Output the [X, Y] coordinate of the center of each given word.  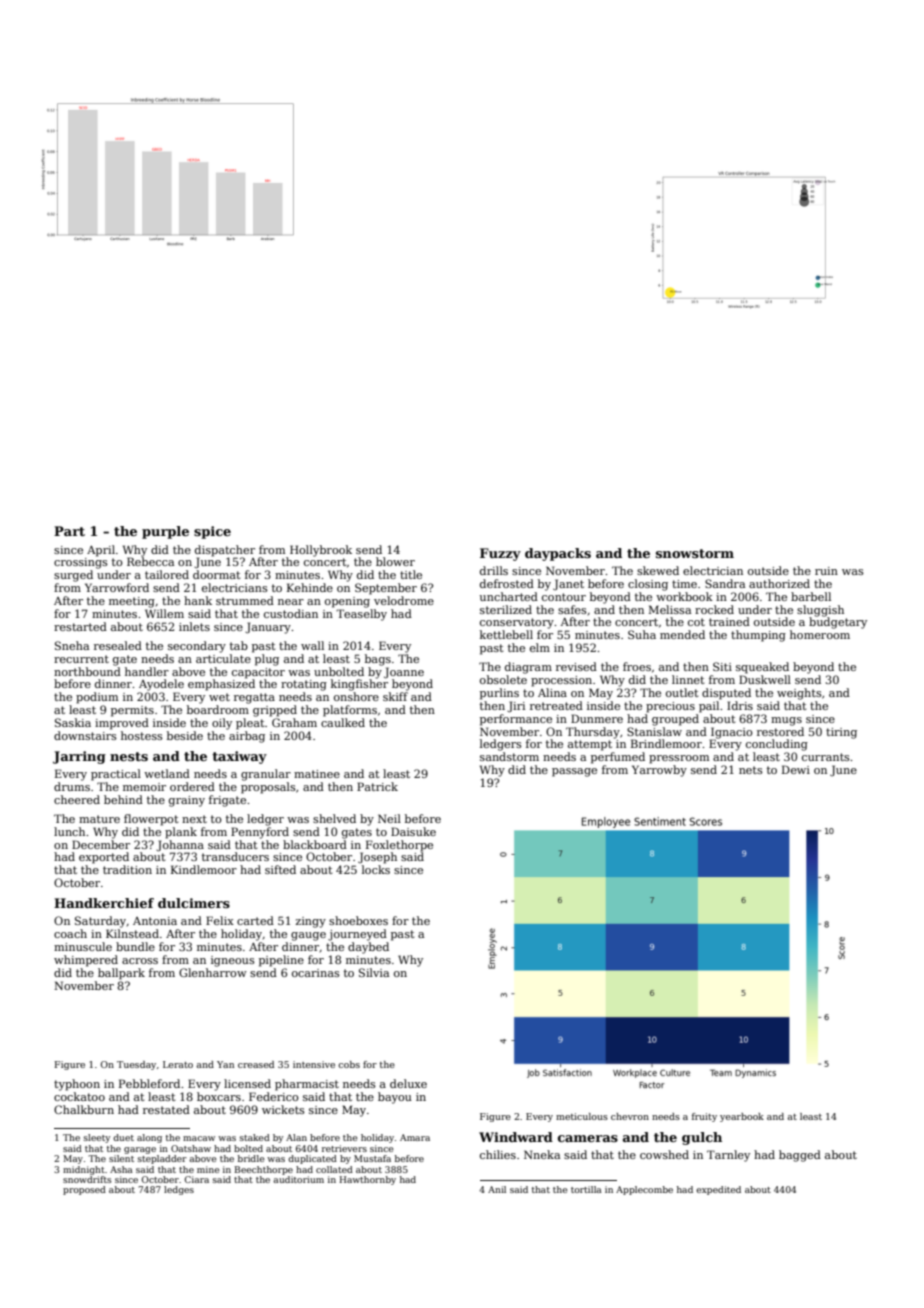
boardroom [218, 709]
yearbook [742, 1117]
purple [165, 532]
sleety [97, 1138]
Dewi [796, 769]
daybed [368, 948]
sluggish [820, 611]
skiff [395, 696]
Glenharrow [213, 972]
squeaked [762, 668]
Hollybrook [321, 551]
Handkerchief [104, 903]
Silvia [374, 972]
